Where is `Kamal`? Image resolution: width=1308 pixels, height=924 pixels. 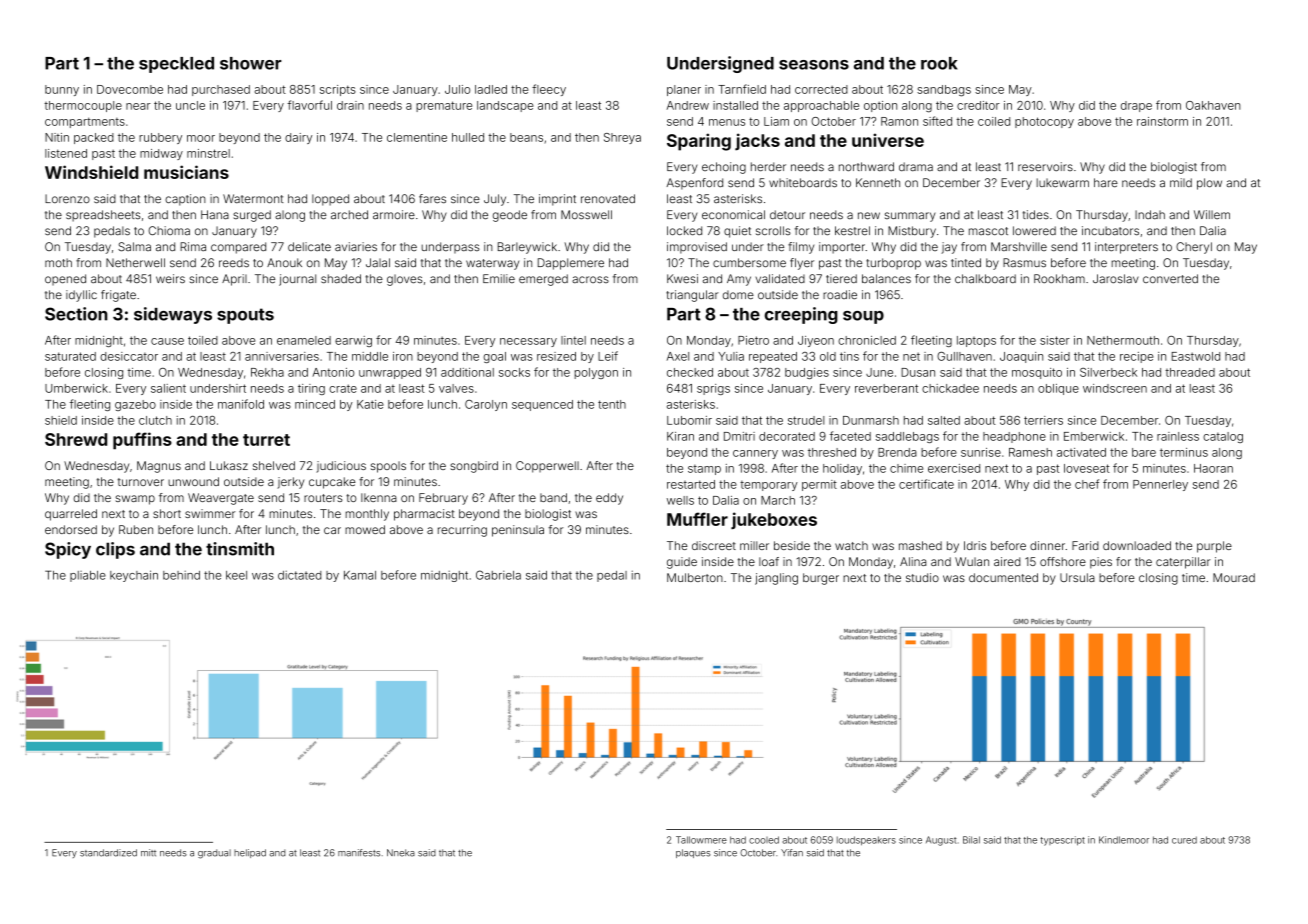 Kamal is located at coordinates (360, 575).
